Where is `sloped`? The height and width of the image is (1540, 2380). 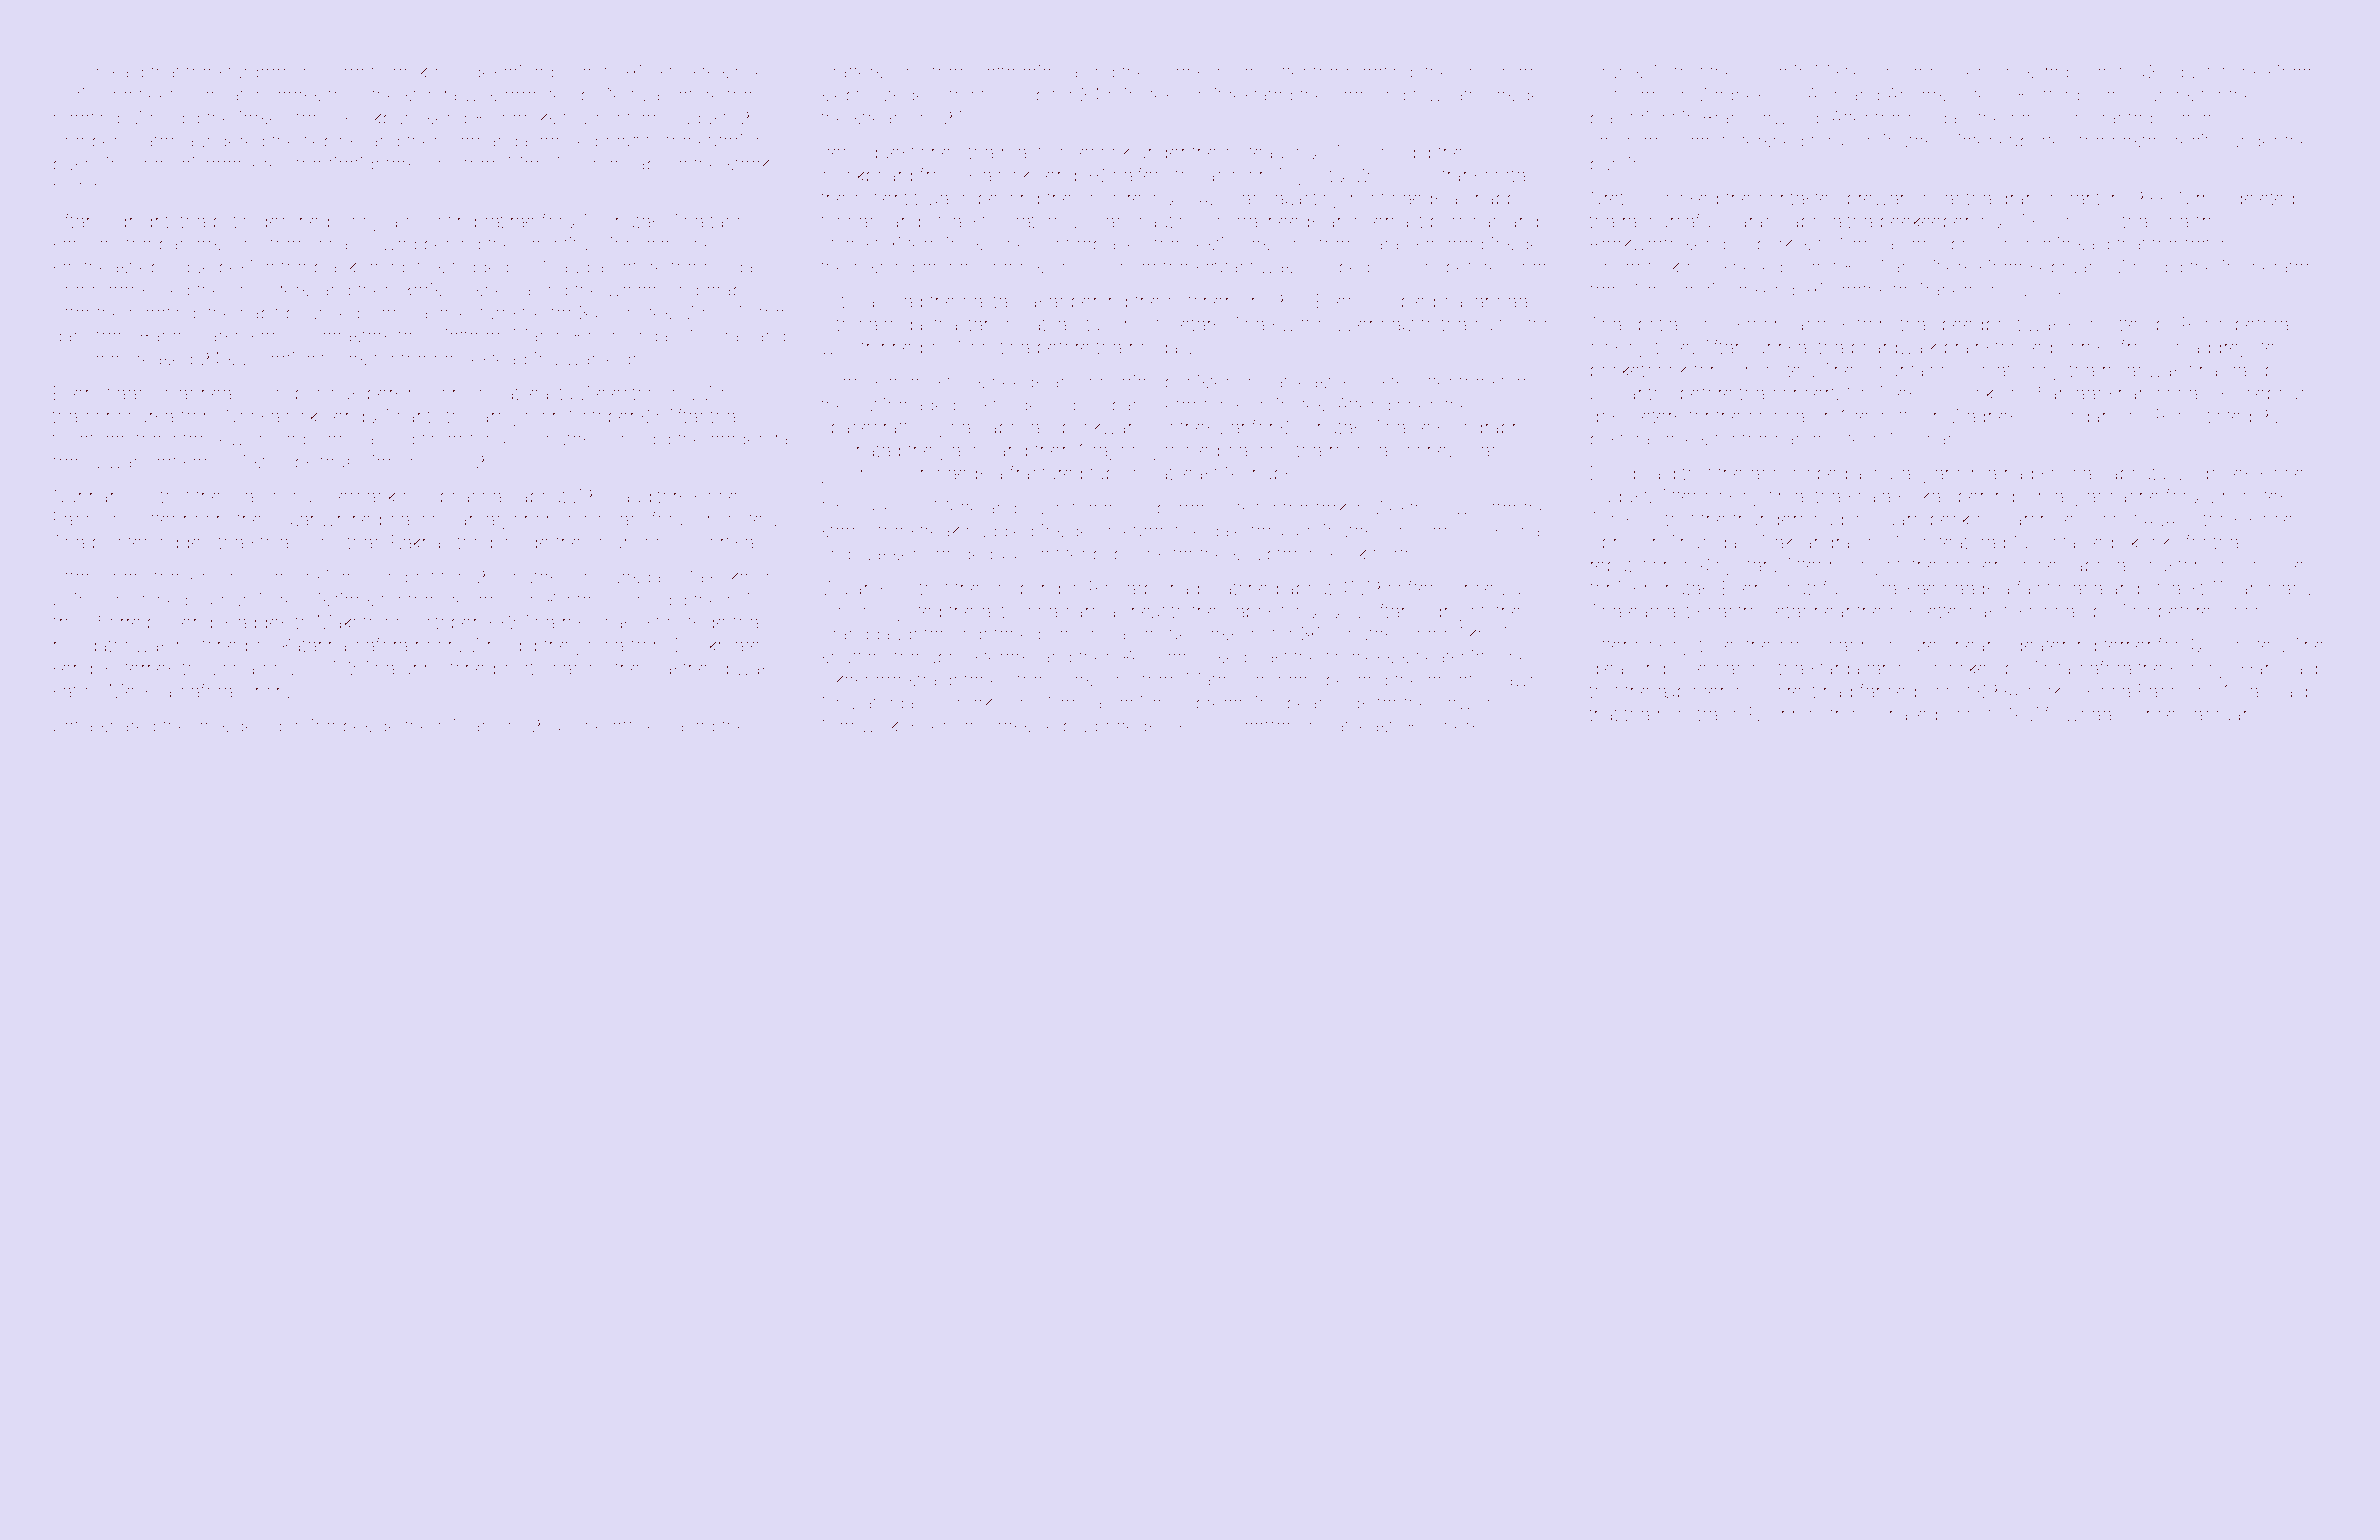
sloped is located at coordinates (902, 383).
